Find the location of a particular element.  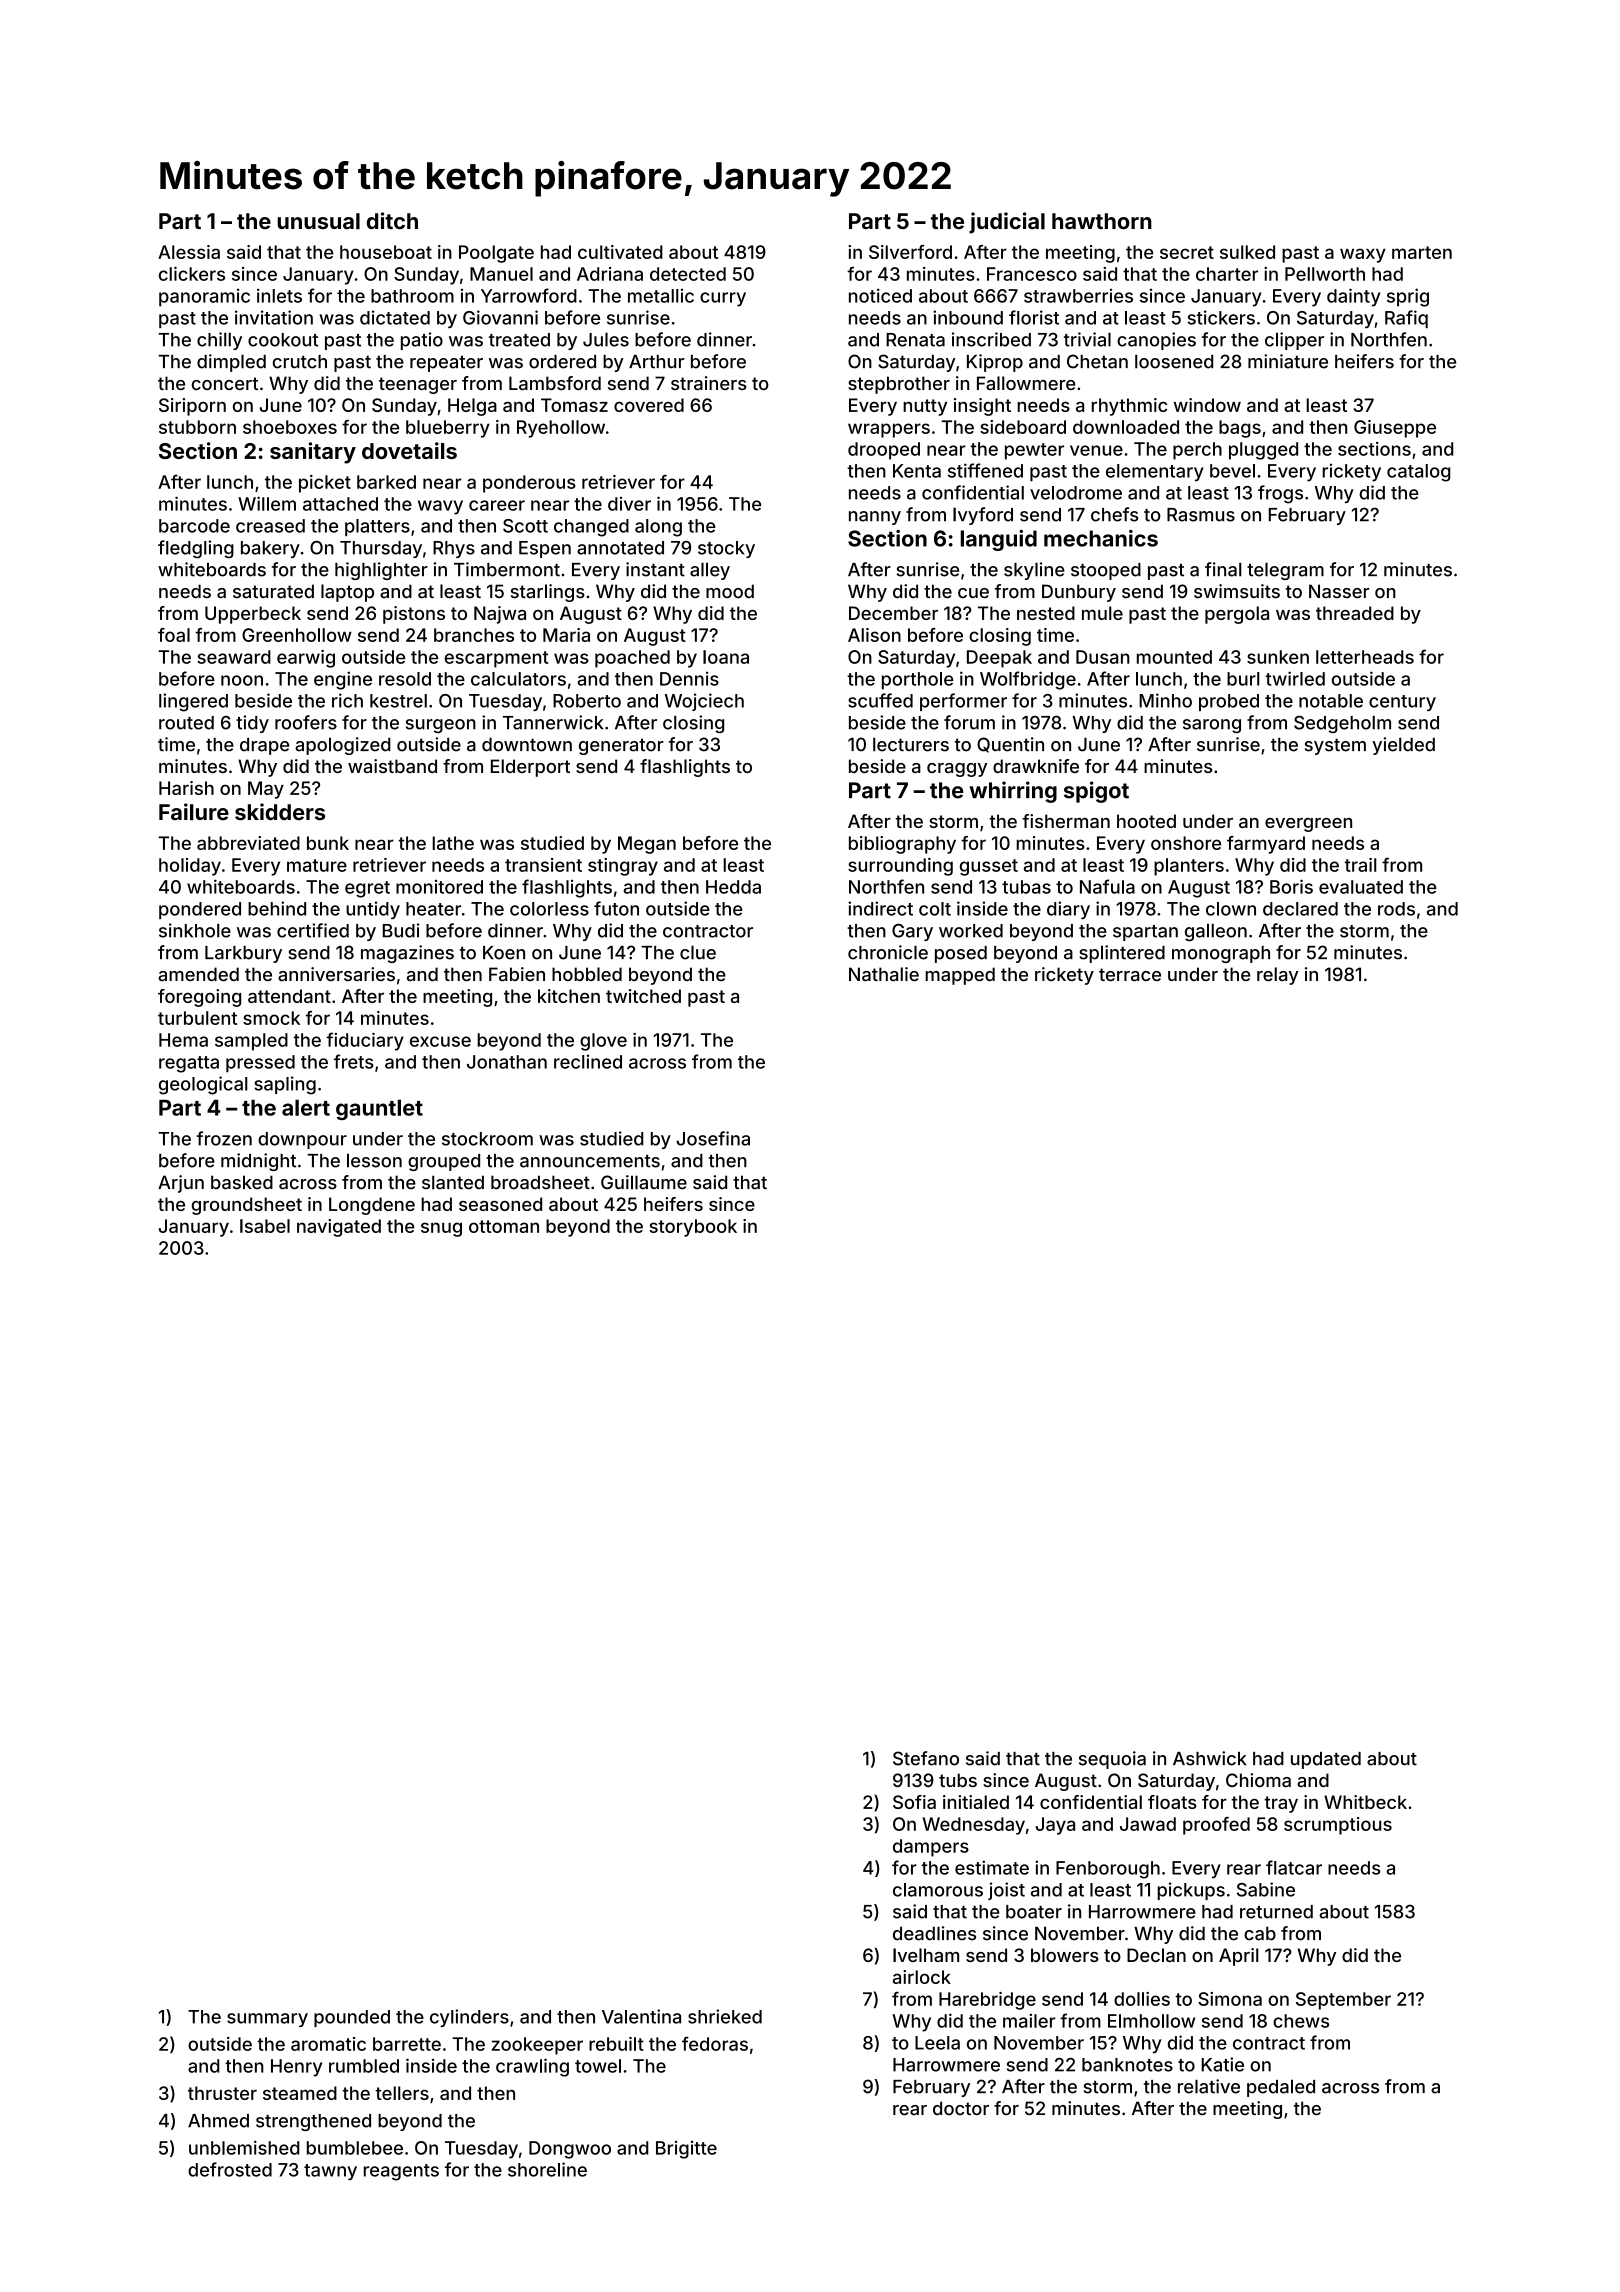

shoreline is located at coordinates (547, 2169).
